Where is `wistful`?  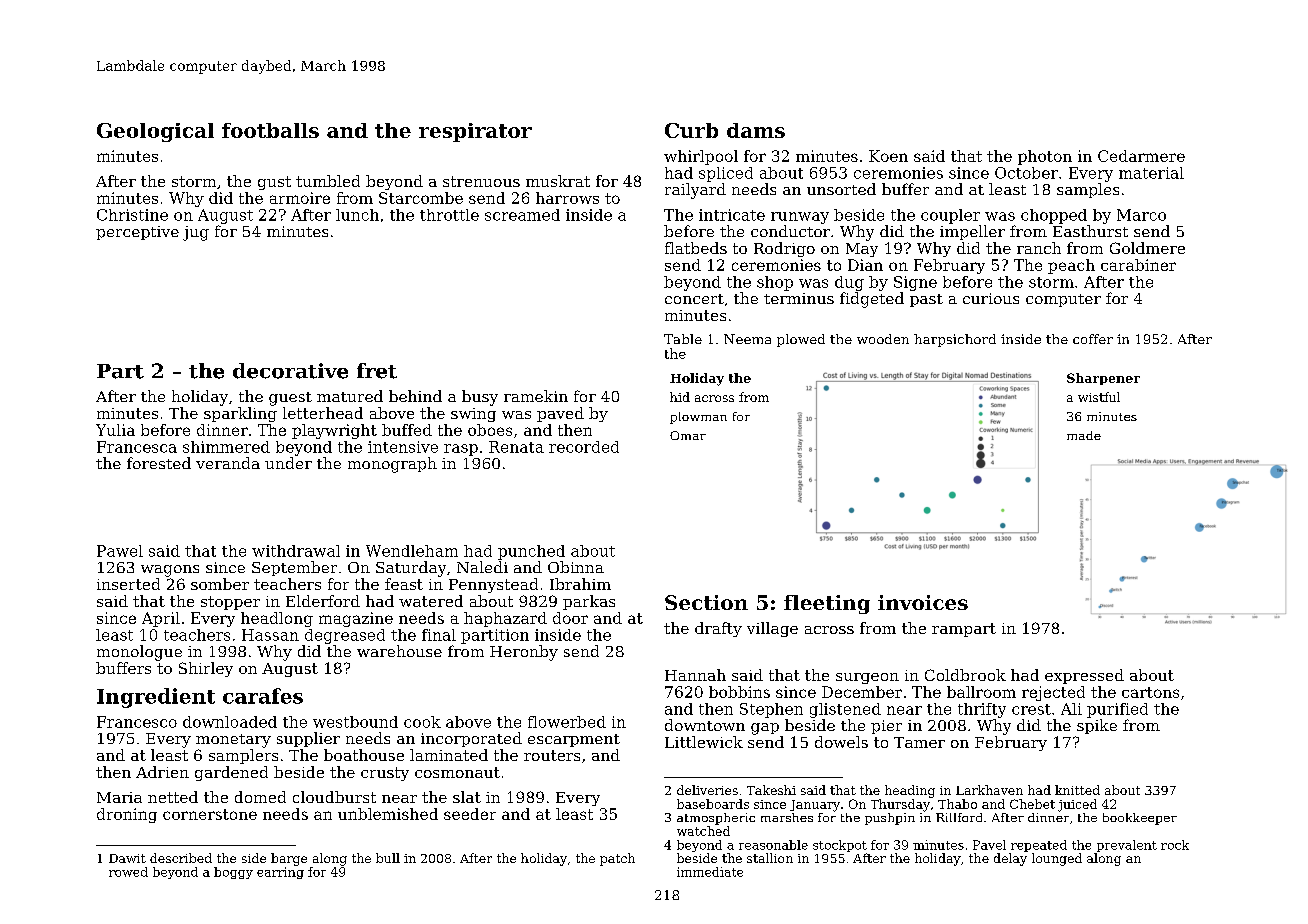
wistful is located at coordinates (1099, 397).
